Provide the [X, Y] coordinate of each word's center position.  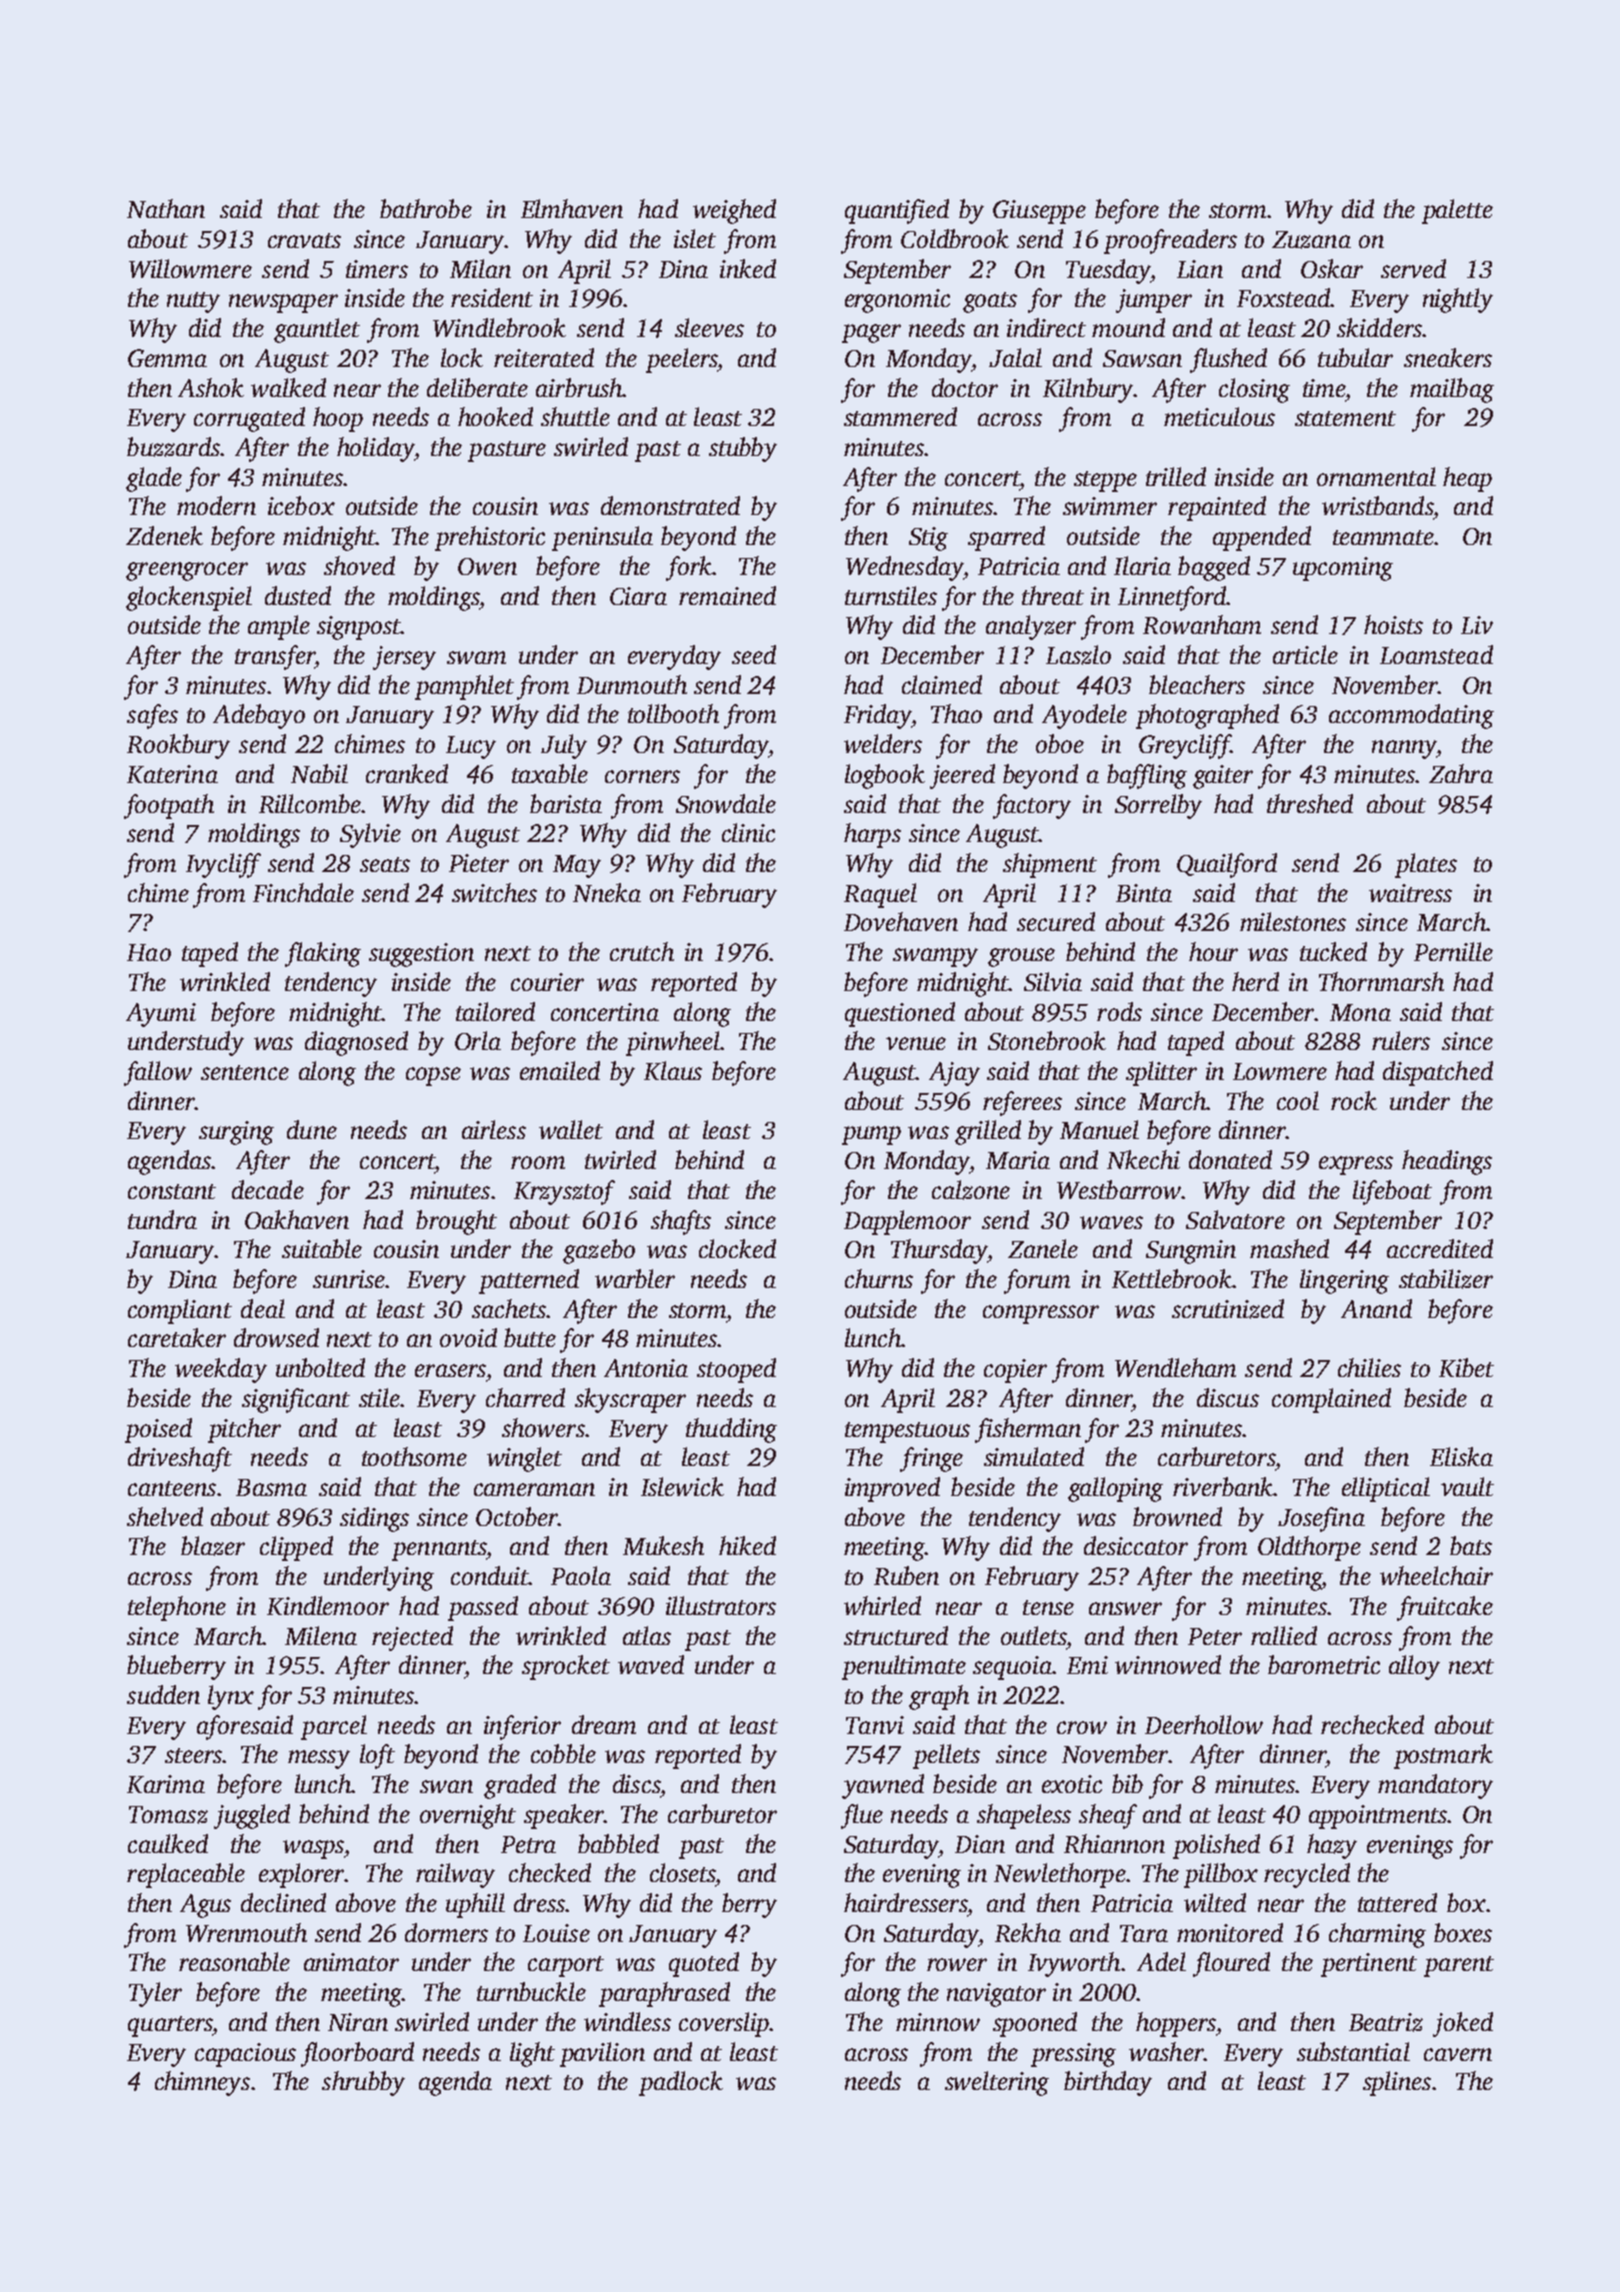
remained [727, 595]
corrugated [249, 419]
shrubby [363, 2083]
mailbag [1452, 390]
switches [494, 892]
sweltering [997, 2083]
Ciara [638, 596]
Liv [1477, 625]
